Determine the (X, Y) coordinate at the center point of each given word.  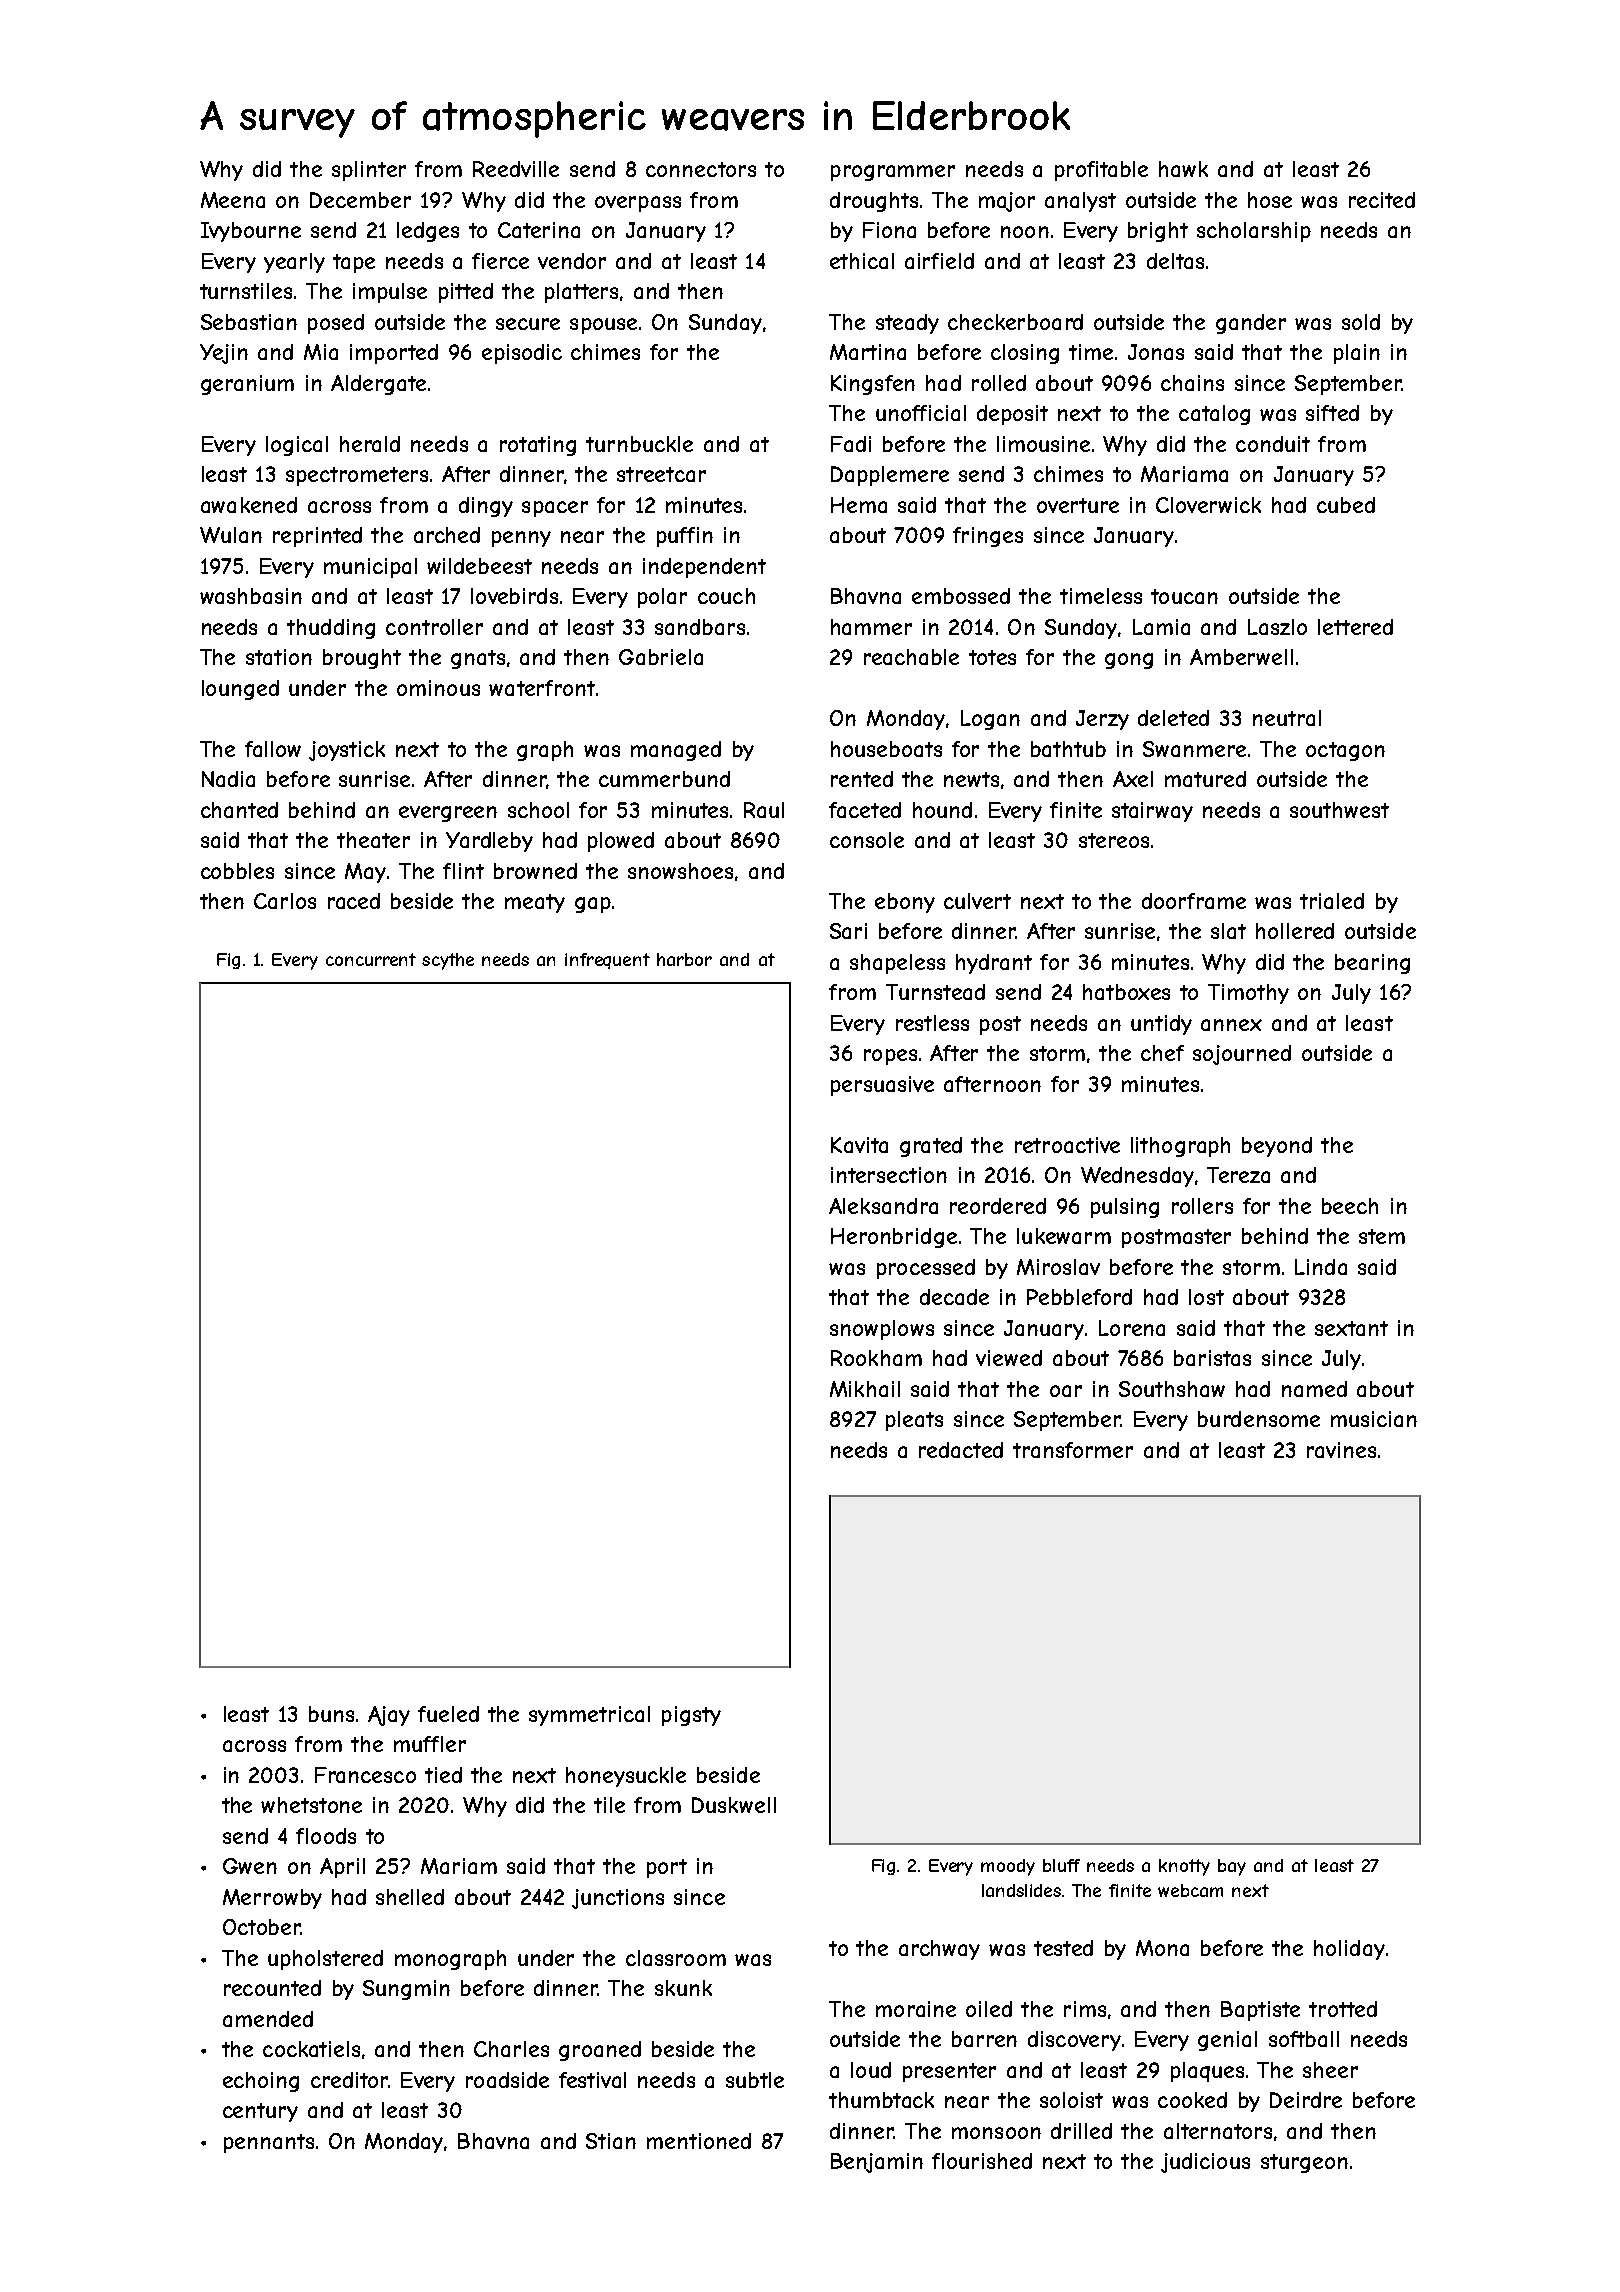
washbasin (251, 596)
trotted (1343, 2009)
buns (331, 1714)
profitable (1101, 171)
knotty (1184, 1867)
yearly (294, 263)
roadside (507, 2080)
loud (871, 2070)
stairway (1152, 812)
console (867, 840)
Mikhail (865, 1389)
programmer (893, 173)
